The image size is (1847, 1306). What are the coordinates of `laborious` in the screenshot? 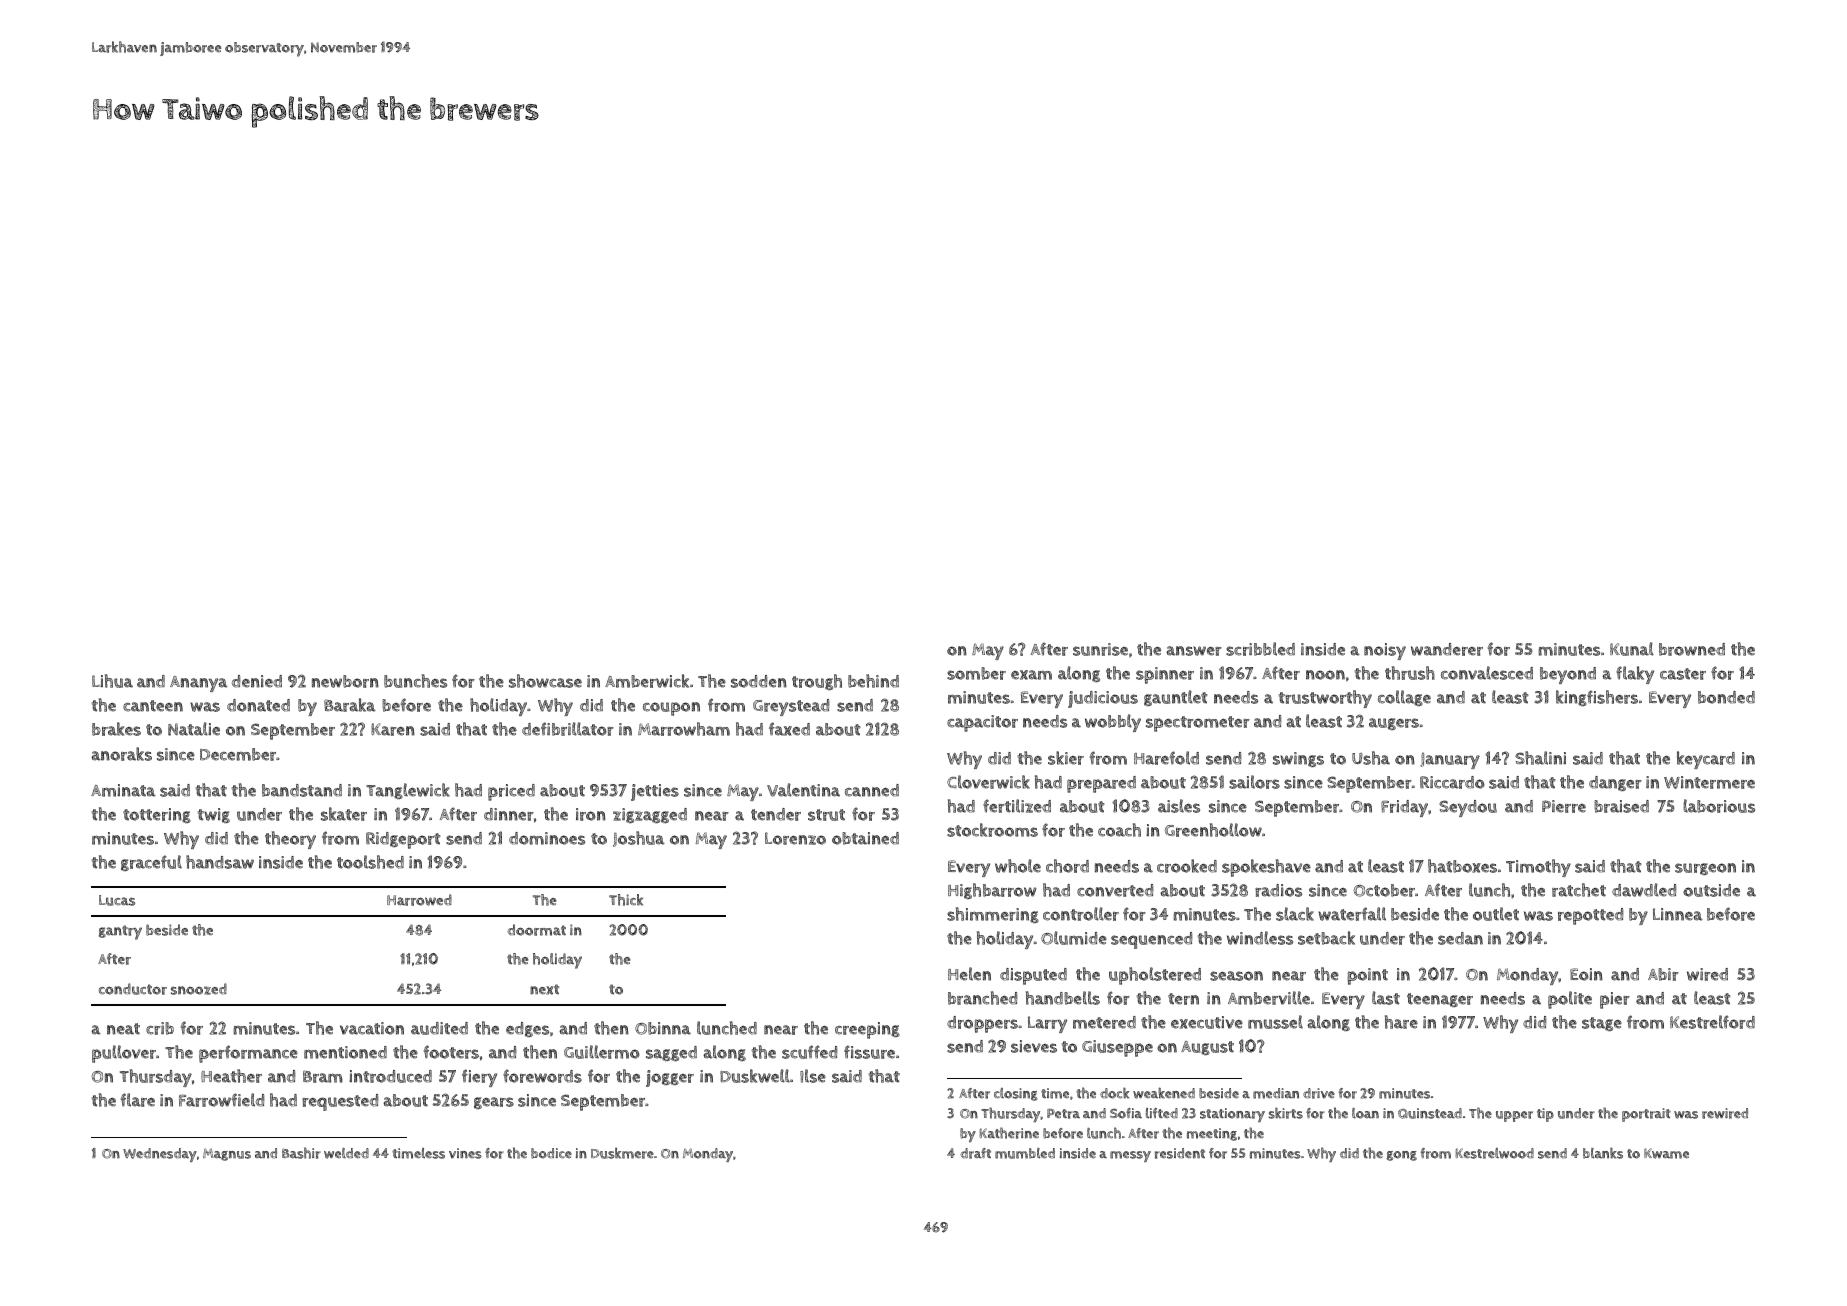 It's located at (1719, 806).
